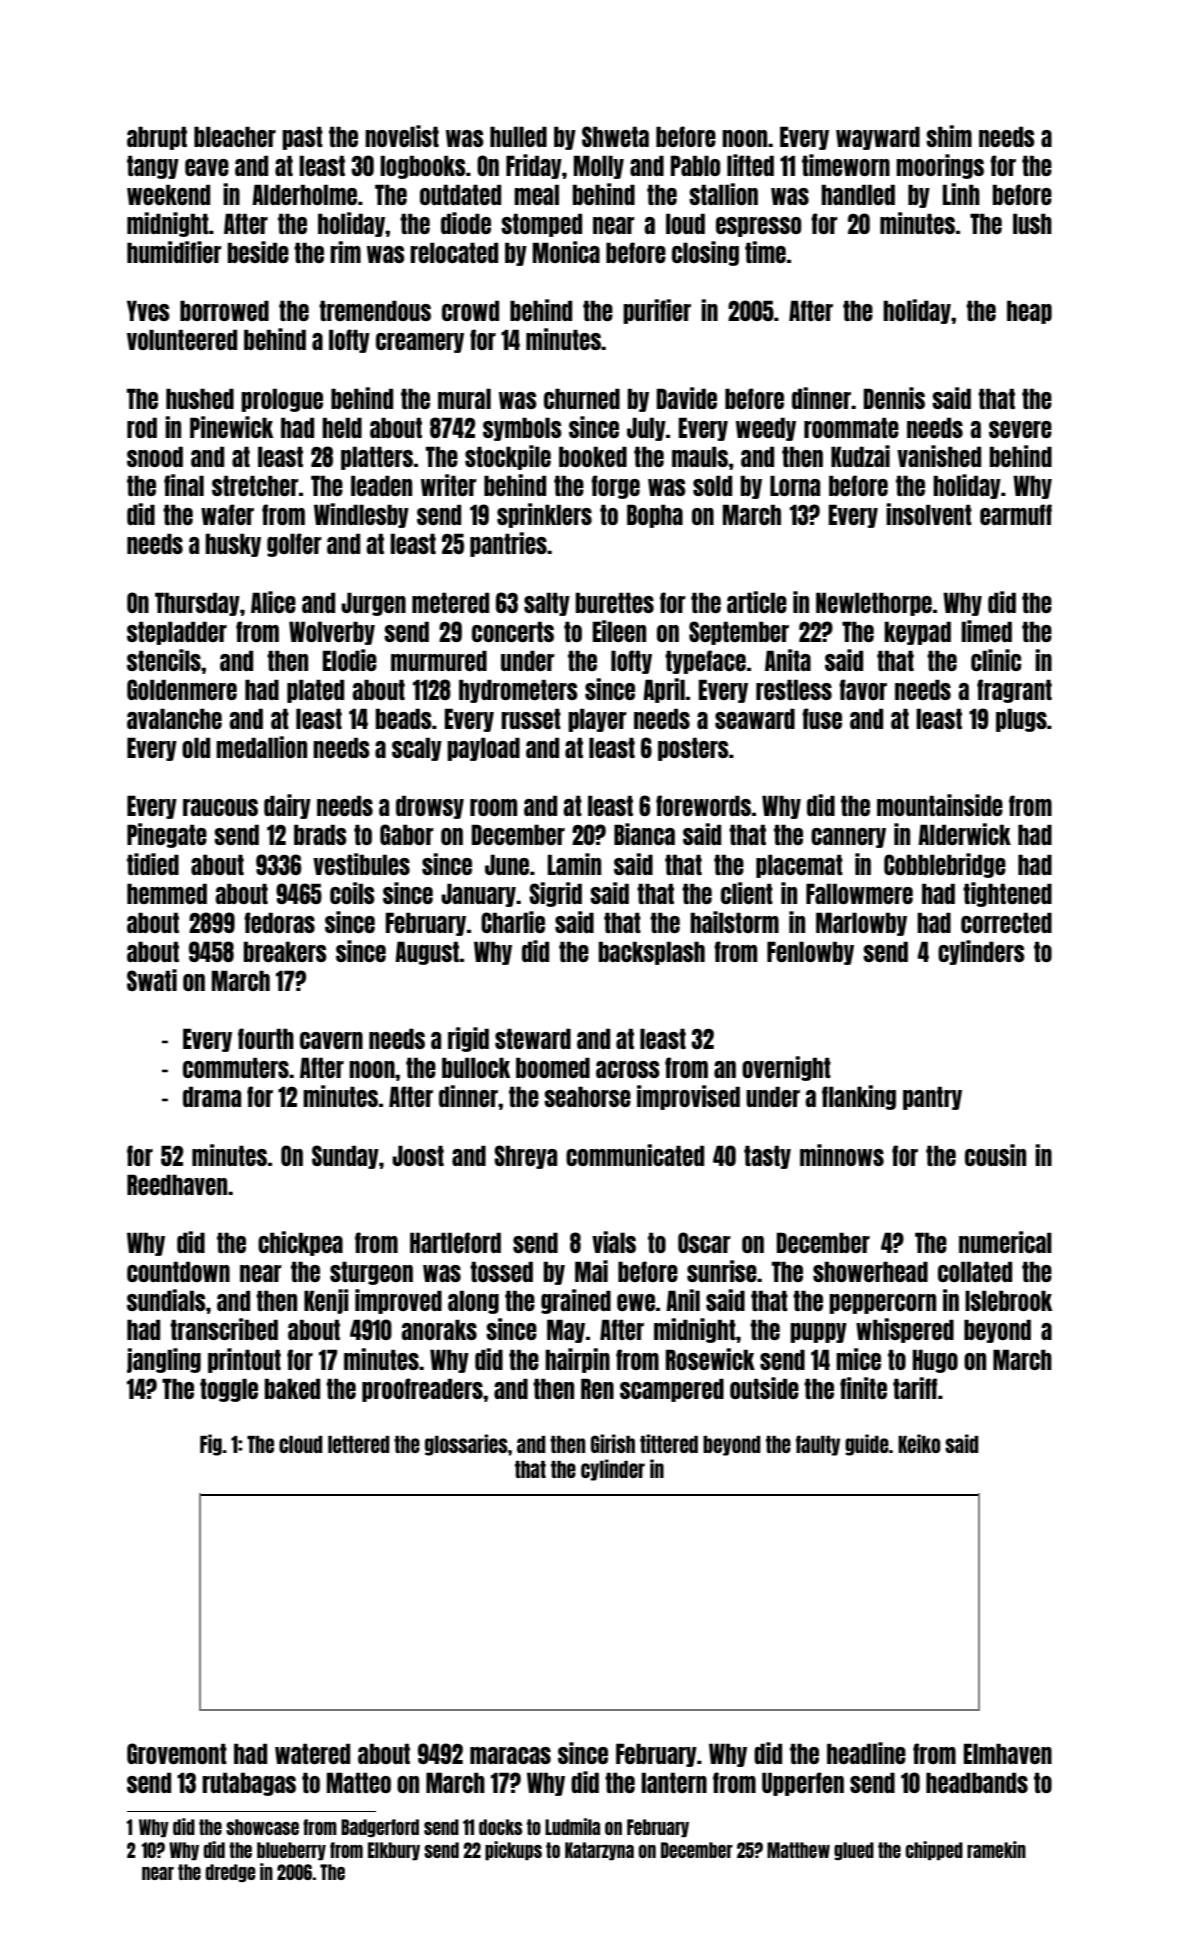  I want to click on Yves, so click(148, 310).
